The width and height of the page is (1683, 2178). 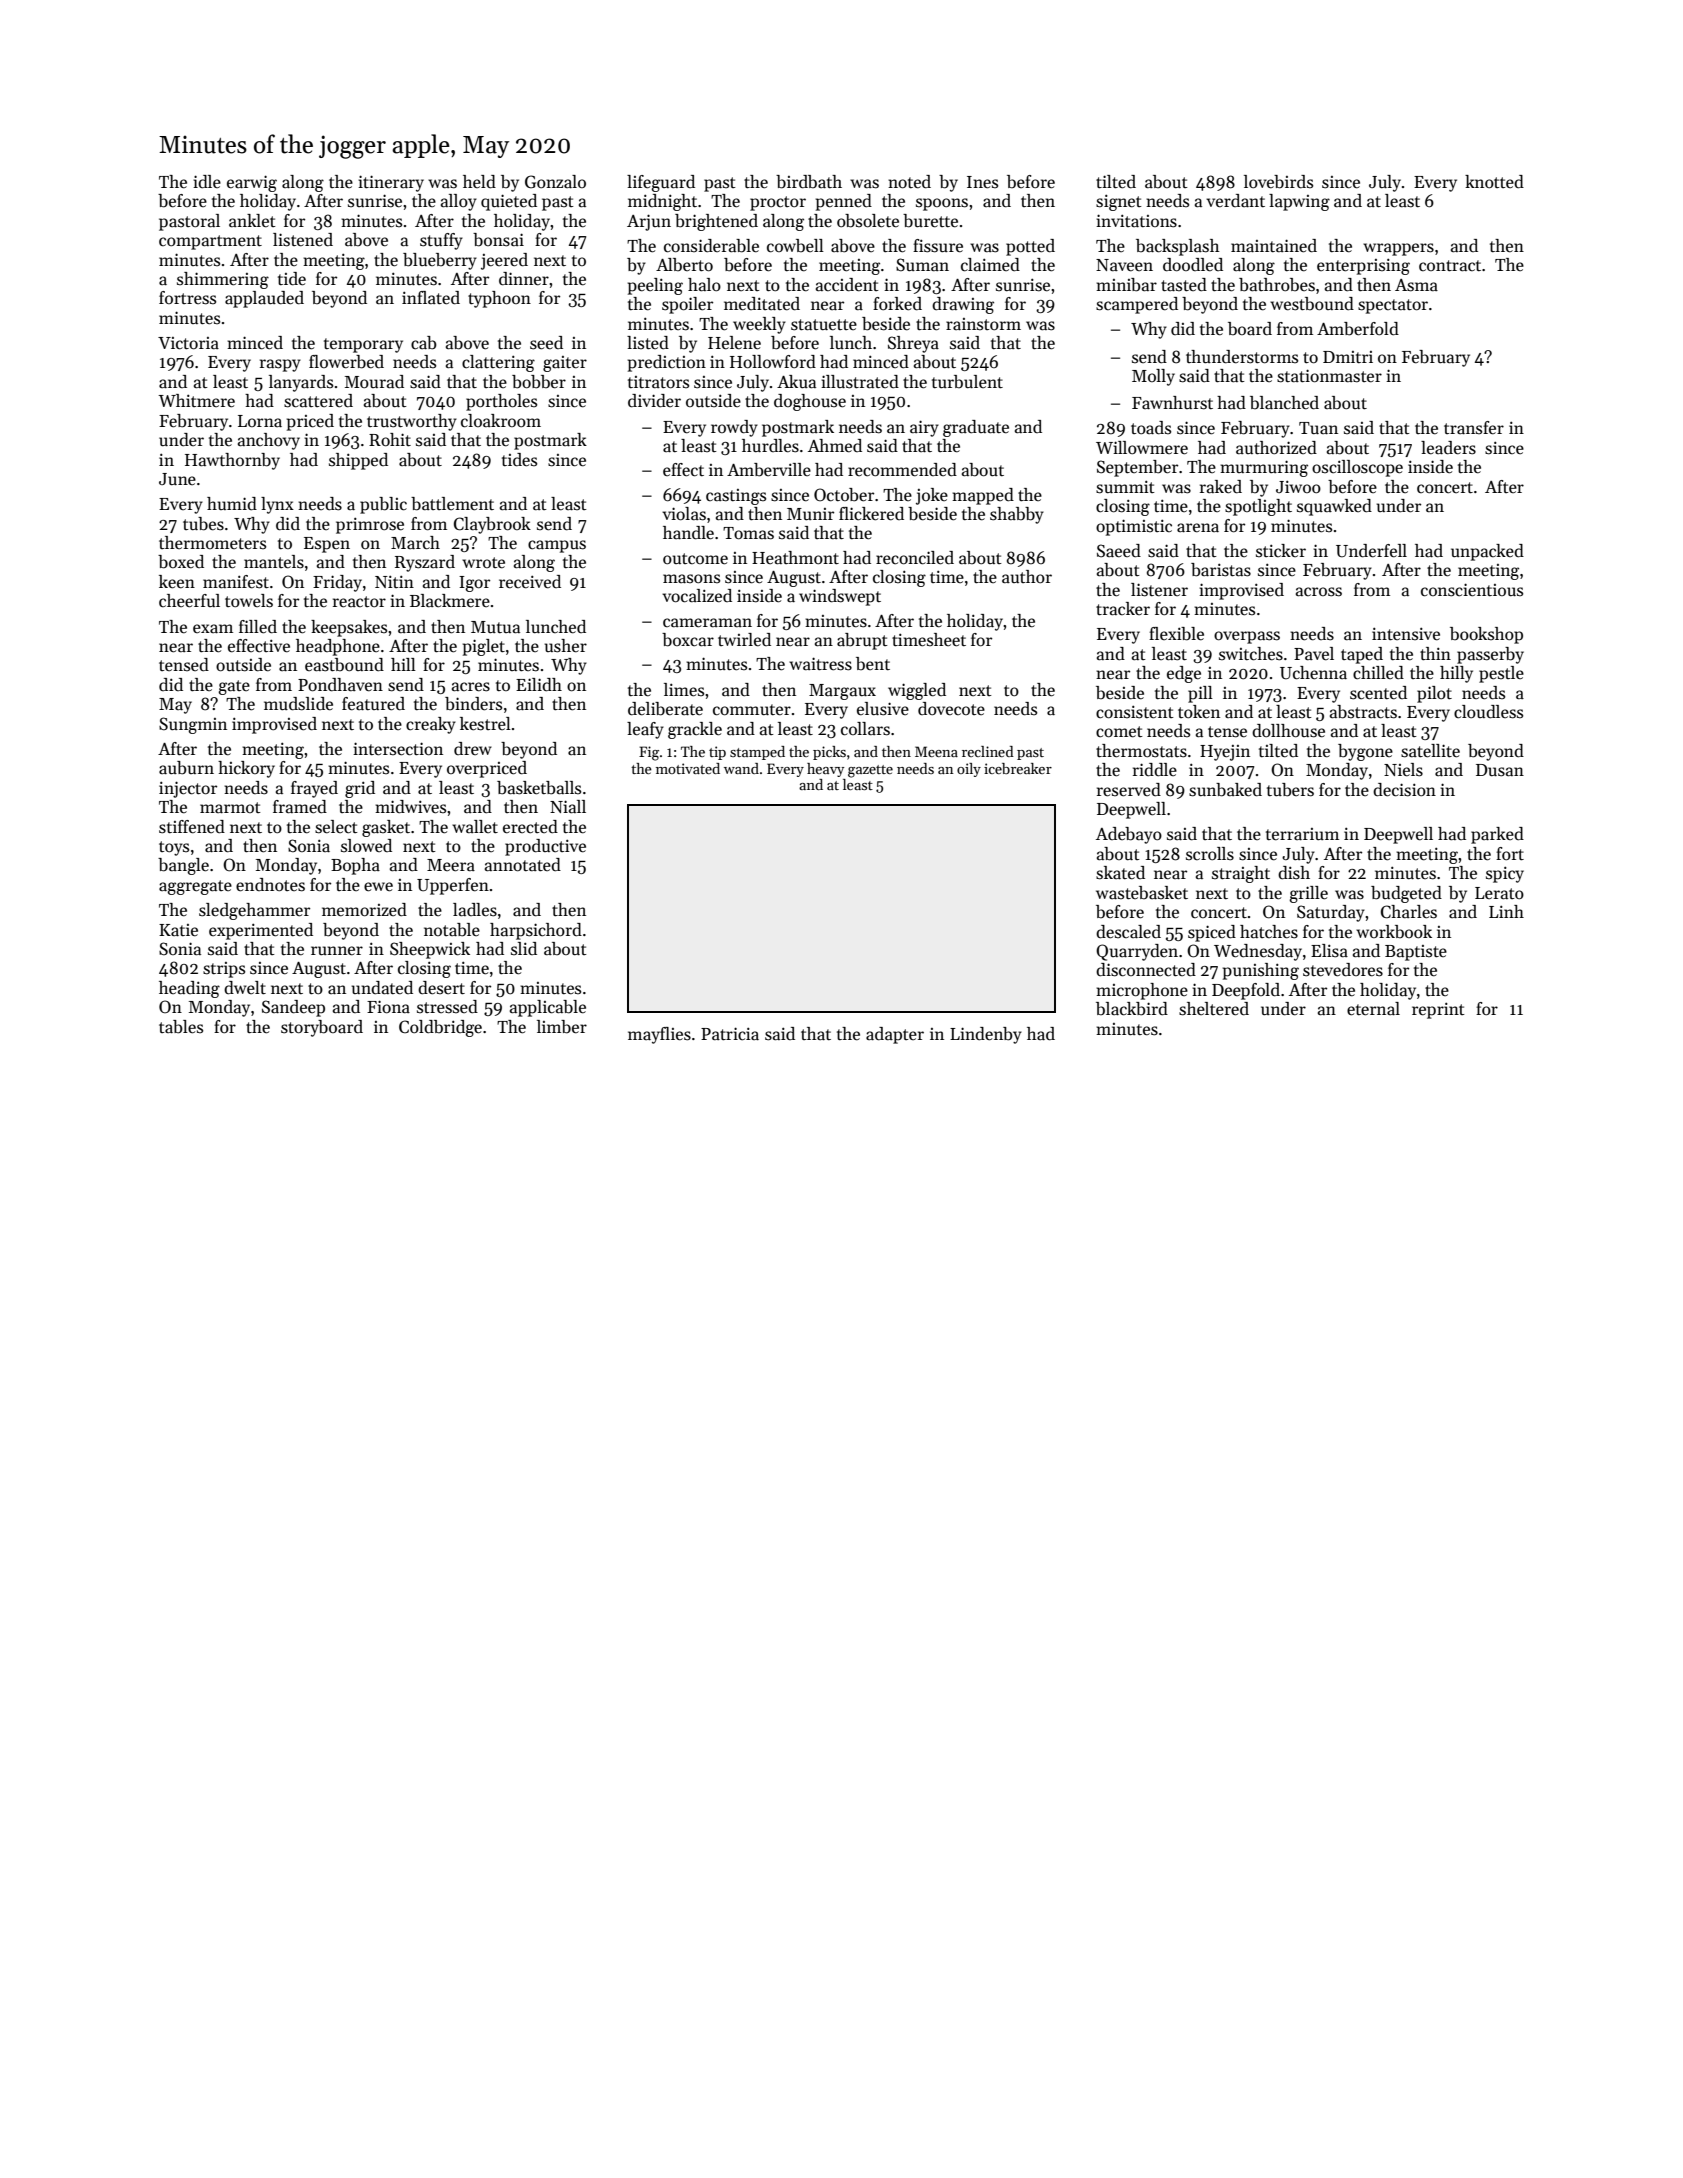 I want to click on Ines, so click(x=982, y=182).
